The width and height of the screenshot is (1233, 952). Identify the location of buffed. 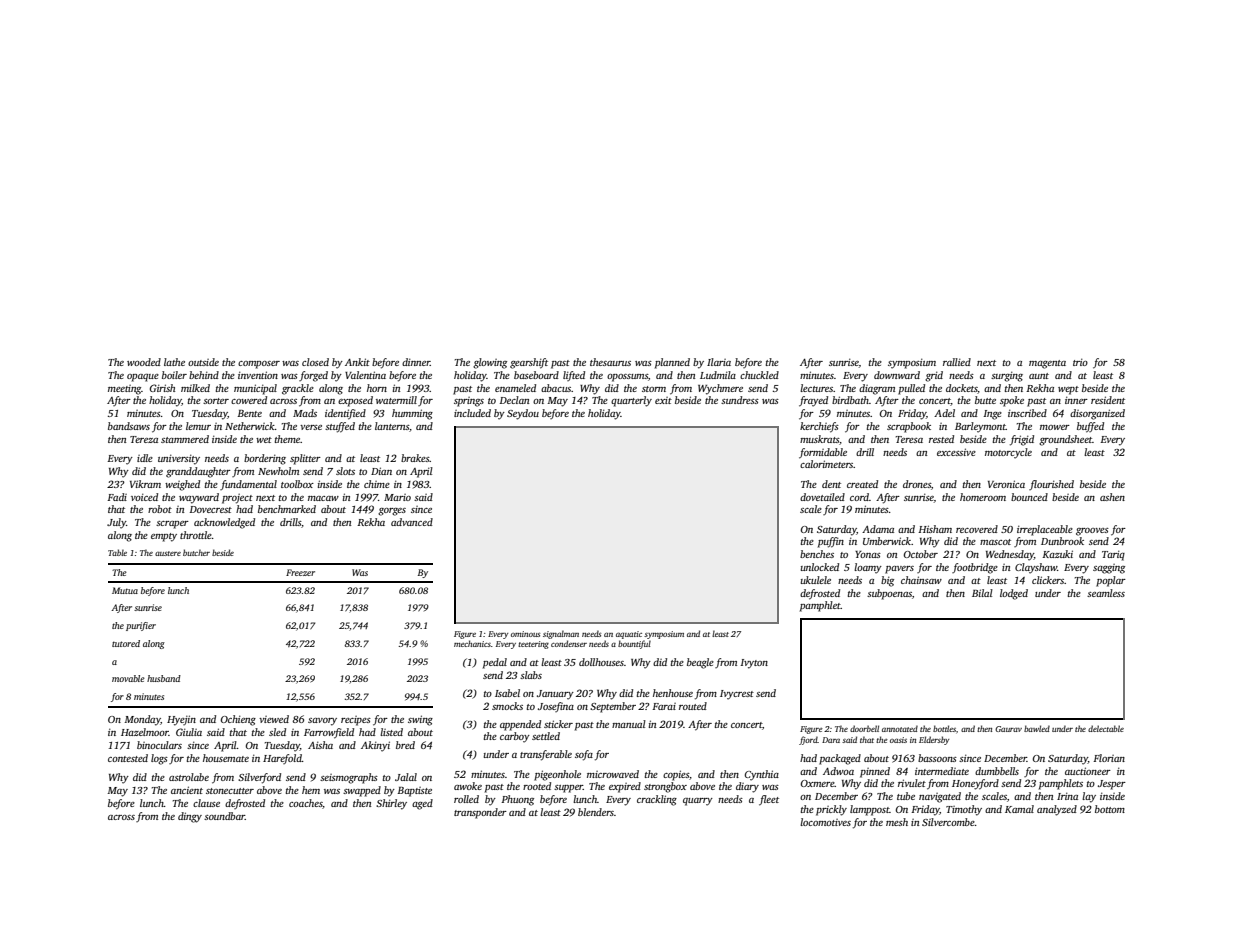
(1090, 427).
